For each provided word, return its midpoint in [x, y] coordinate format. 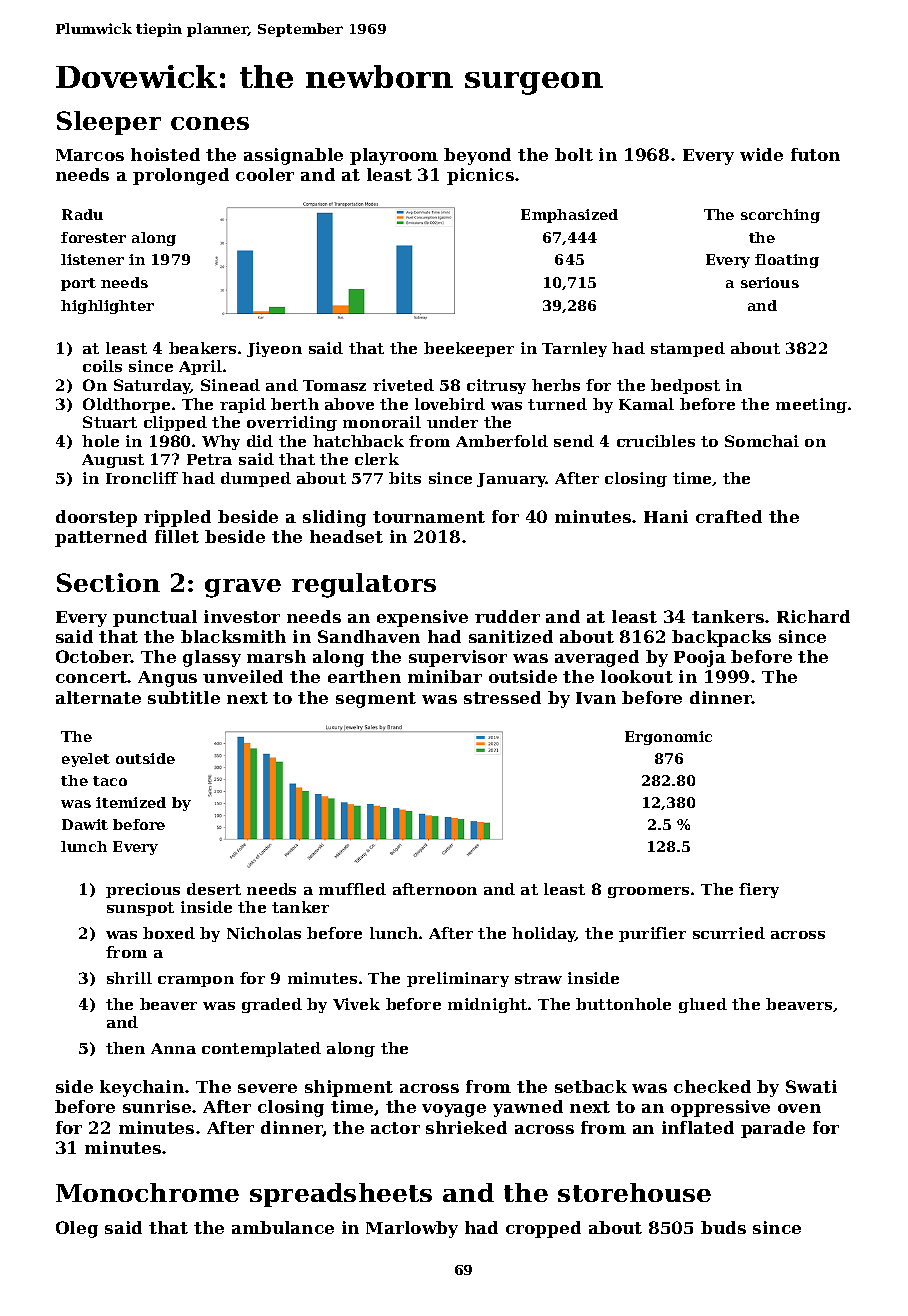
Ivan [596, 698]
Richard [813, 616]
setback [591, 1086]
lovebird [450, 404]
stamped [688, 349]
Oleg [77, 1229]
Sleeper [109, 123]
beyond [477, 156]
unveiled [243, 676]
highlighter [107, 307]
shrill [129, 978]
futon [815, 154]
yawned [528, 1108]
